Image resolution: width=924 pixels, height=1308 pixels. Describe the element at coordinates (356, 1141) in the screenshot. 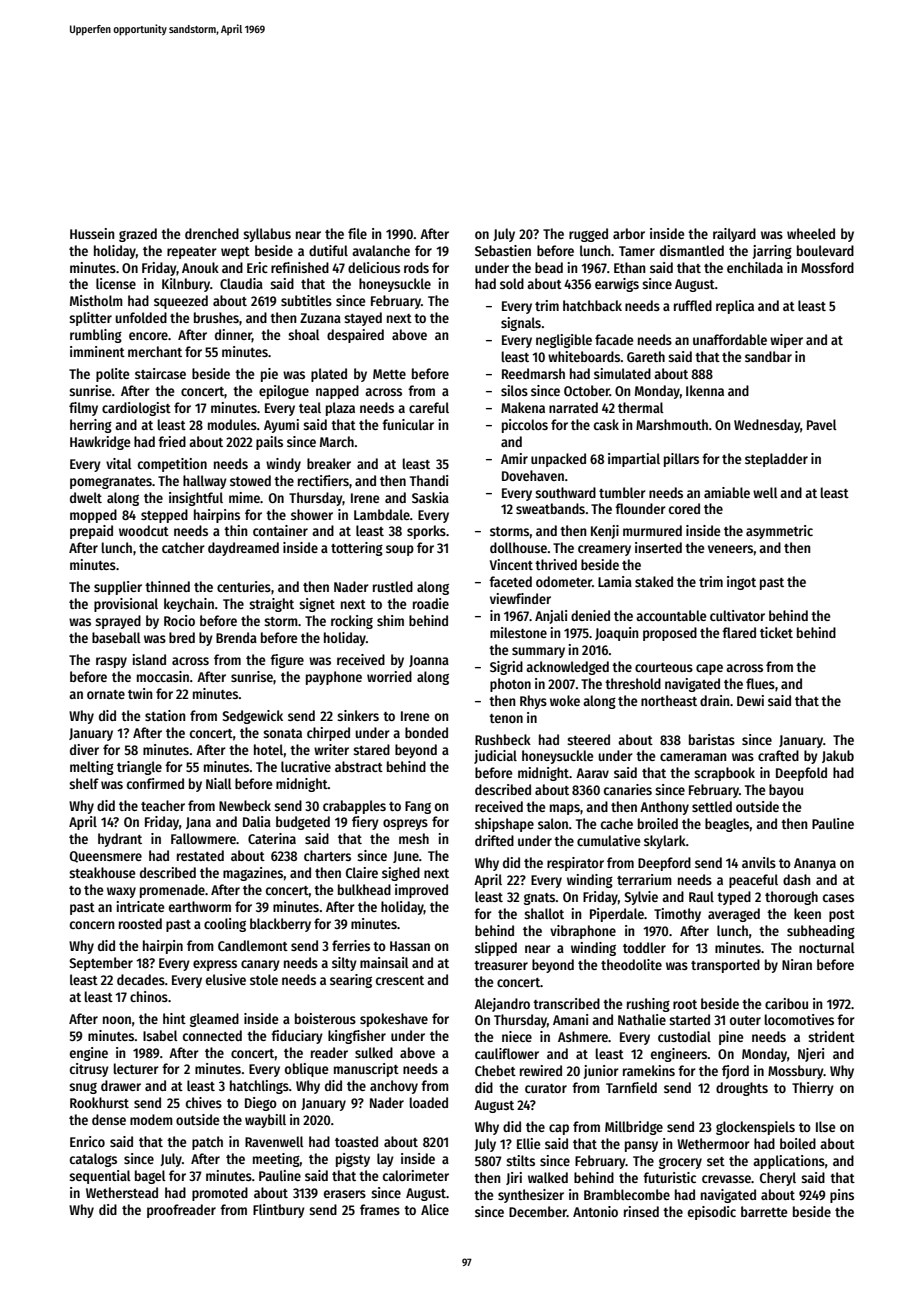

I see `toasted` at that location.
